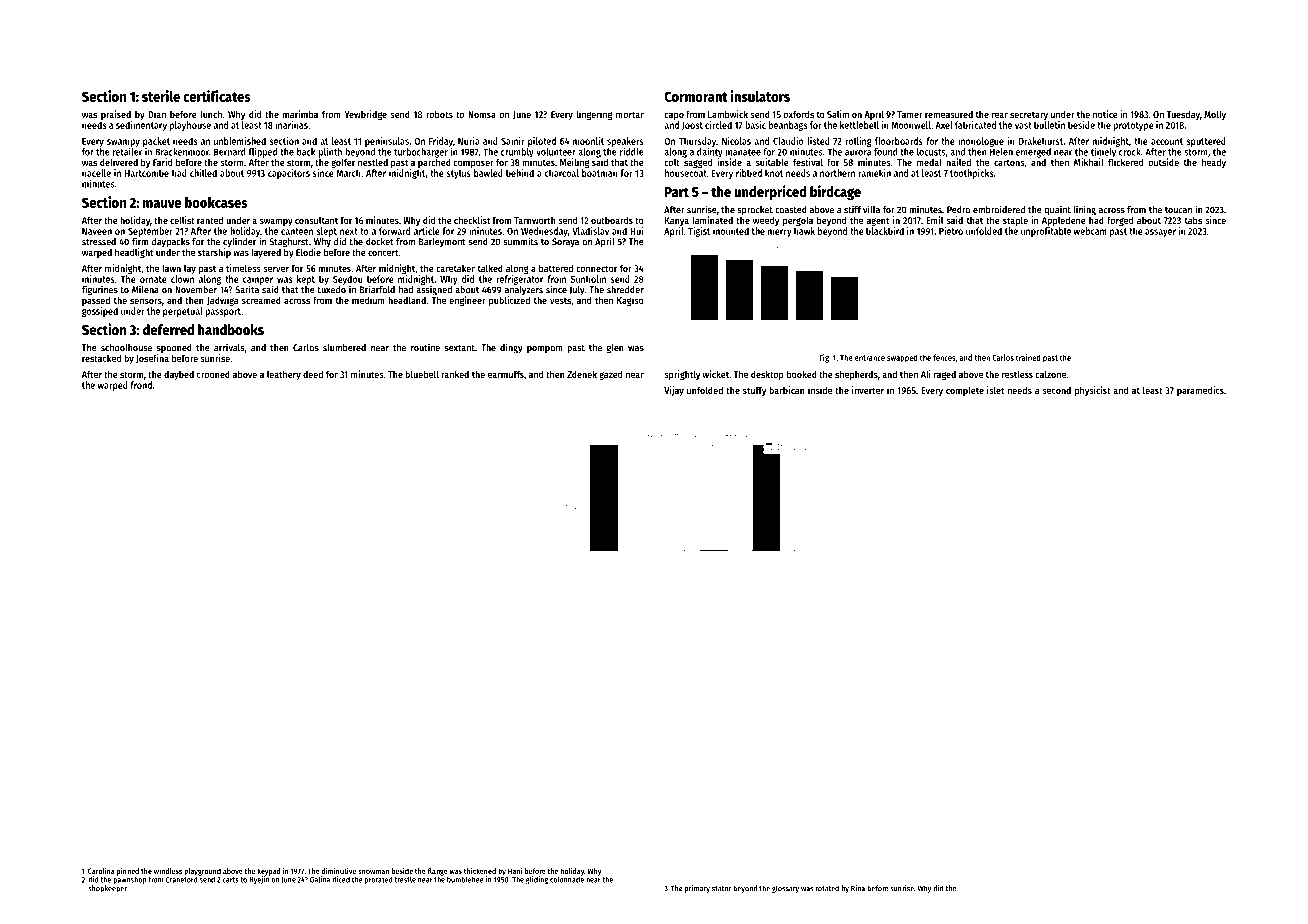  I want to click on golfer, so click(343, 163).
